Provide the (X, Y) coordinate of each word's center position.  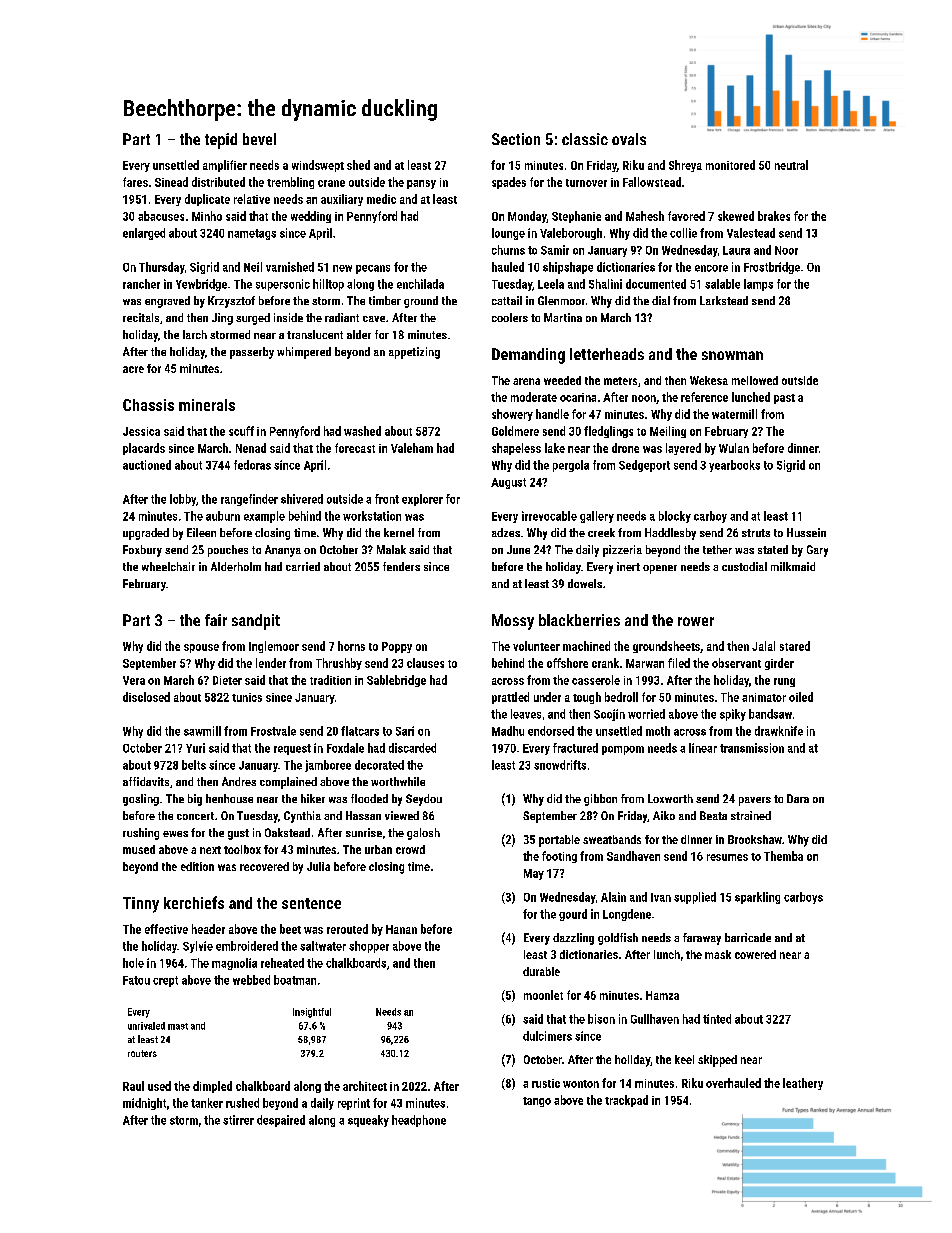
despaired (281, 1121)
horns (351, 646)
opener (660, 569)
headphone (419, 1121)
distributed (218, 182)
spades (509, 183)
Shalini (605, 284)
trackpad (626, 1101)
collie (683, 233)
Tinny (141, 905)
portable (559, 841)
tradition (330, 680)
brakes (774, 216)
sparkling (757, 898)
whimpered (304, 353)
